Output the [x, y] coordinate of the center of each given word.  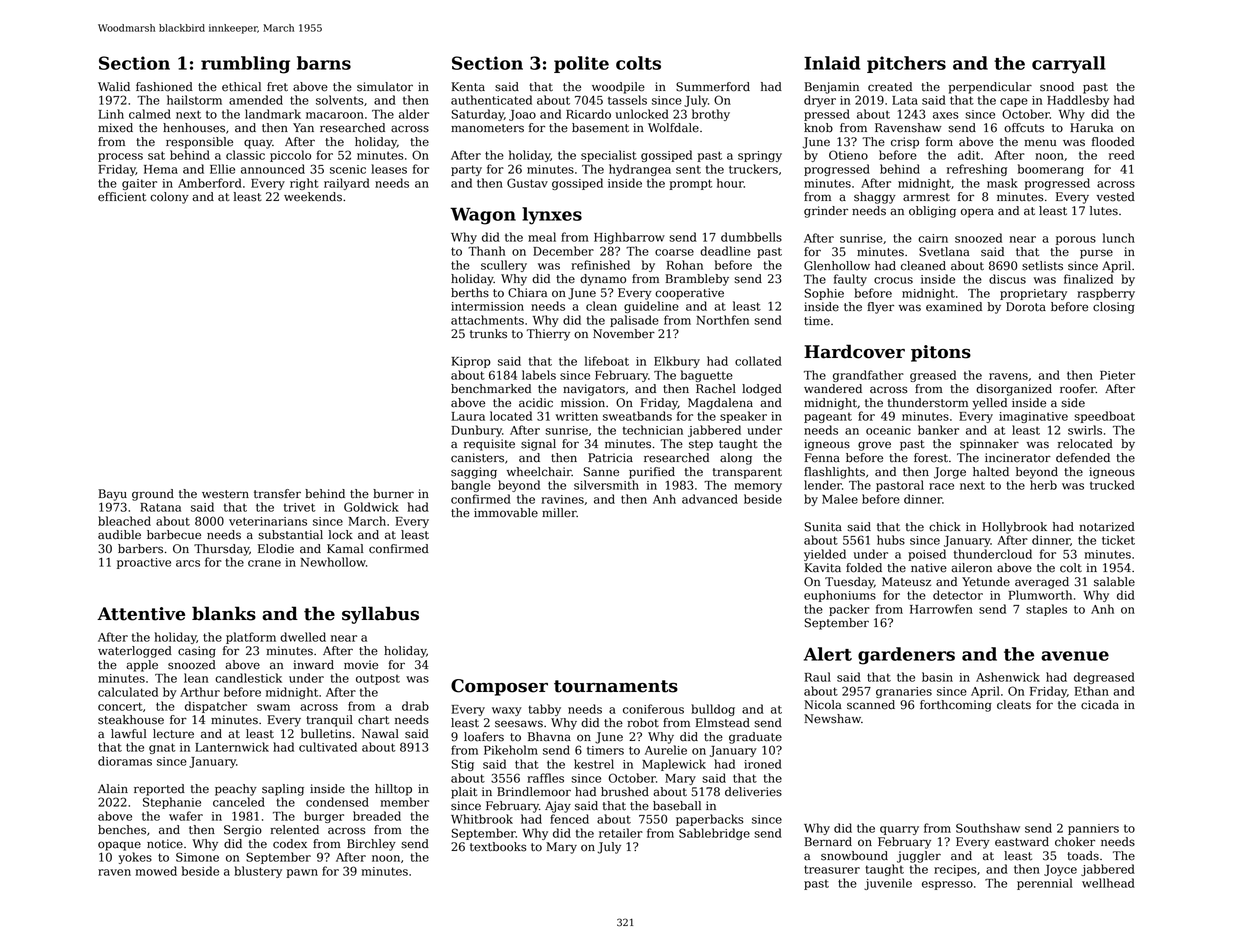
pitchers [906, 64]
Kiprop [471, 362]
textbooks [498, 847]
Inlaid [832, 63]
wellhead [1108, 883]
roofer [1078, 389]
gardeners [906, 656]
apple [142, 666]
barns [324, 63]
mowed [156, 871]
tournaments [616, 686]
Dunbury [477, 431]
